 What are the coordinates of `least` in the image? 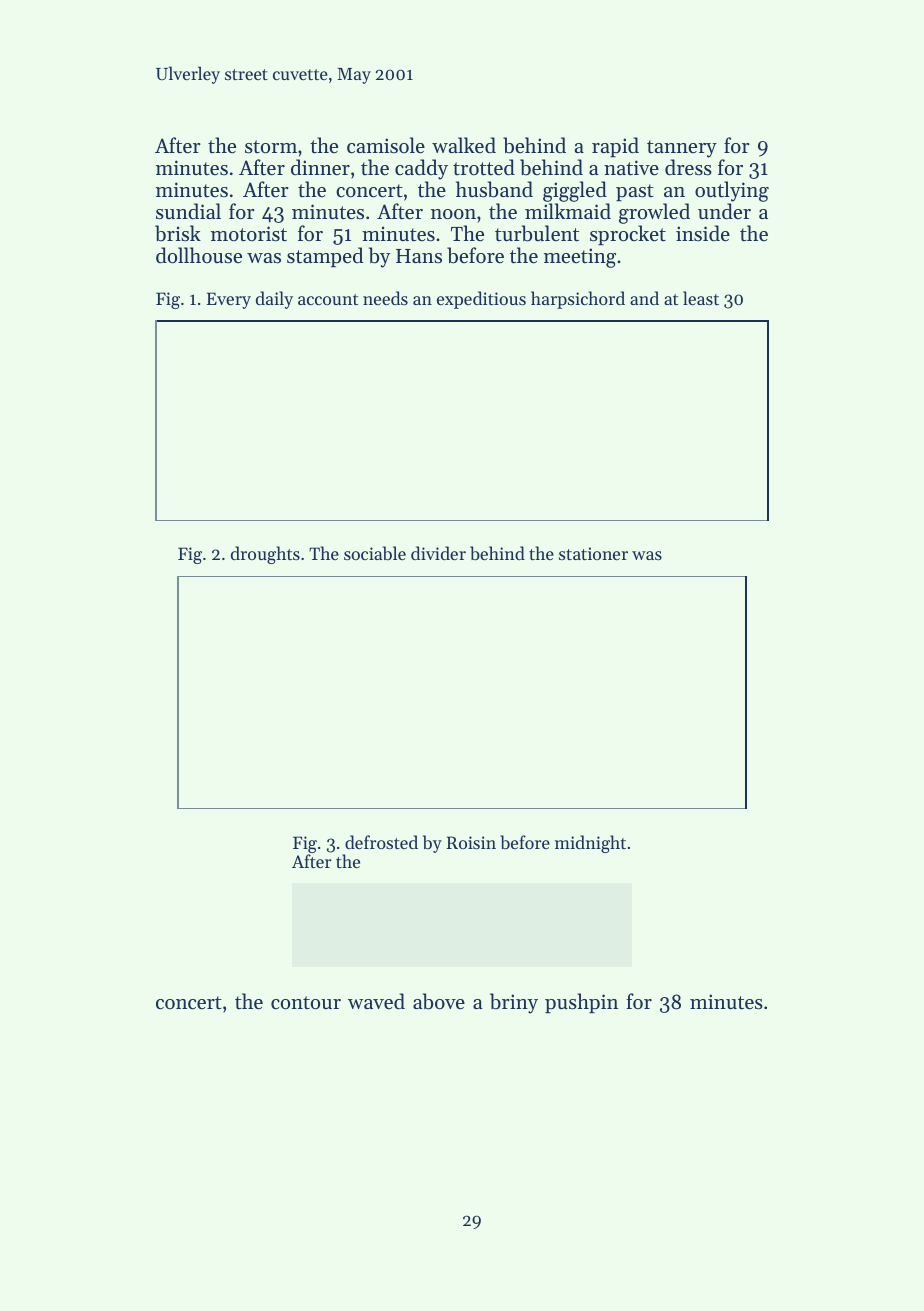 It's located at (701, 298).
